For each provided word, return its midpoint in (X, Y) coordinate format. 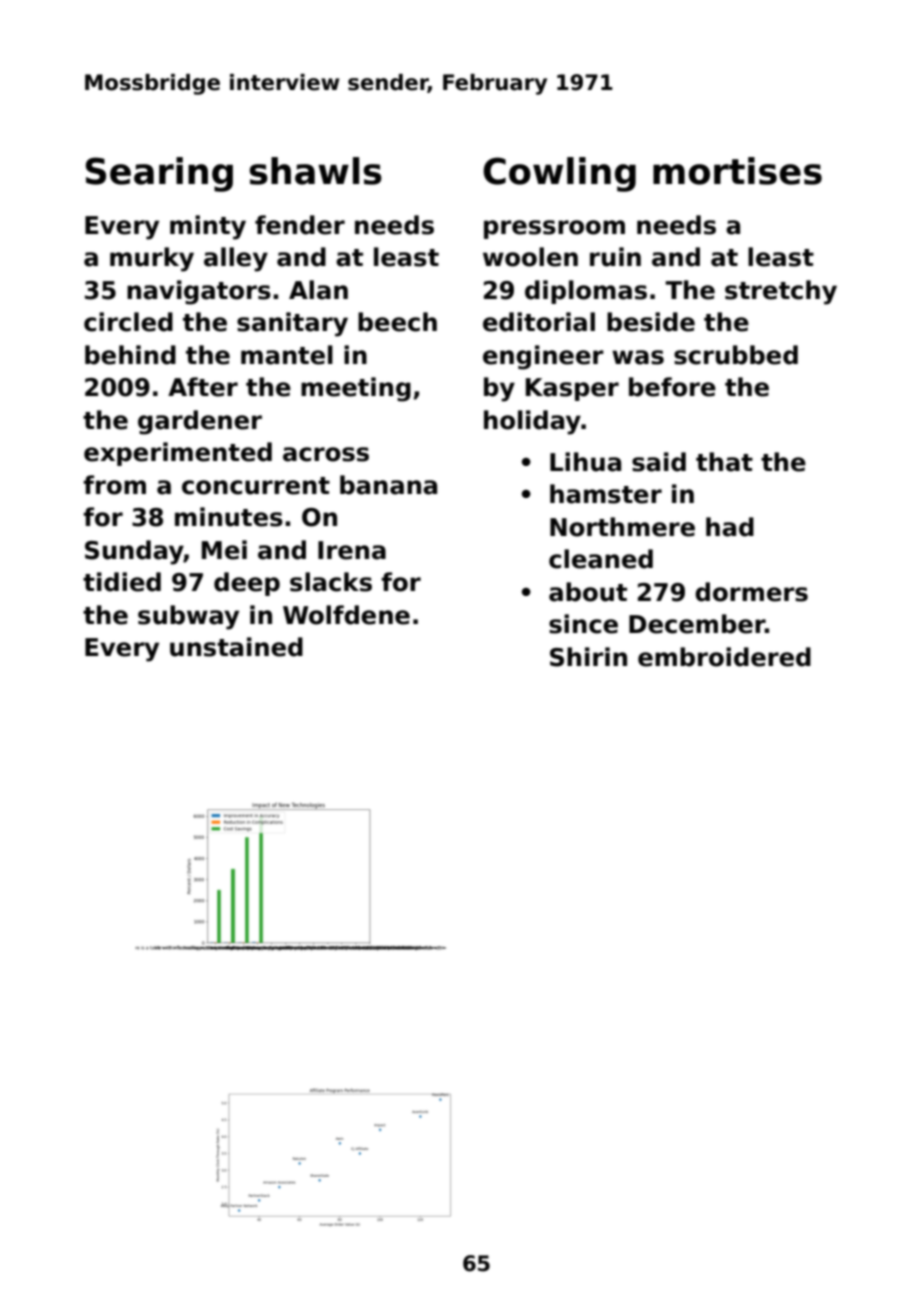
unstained (236, 647)
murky (152, 259)
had (730, 527)
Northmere (622, 527)
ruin (615, 257)
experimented (178, 454)
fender (300, 225)
